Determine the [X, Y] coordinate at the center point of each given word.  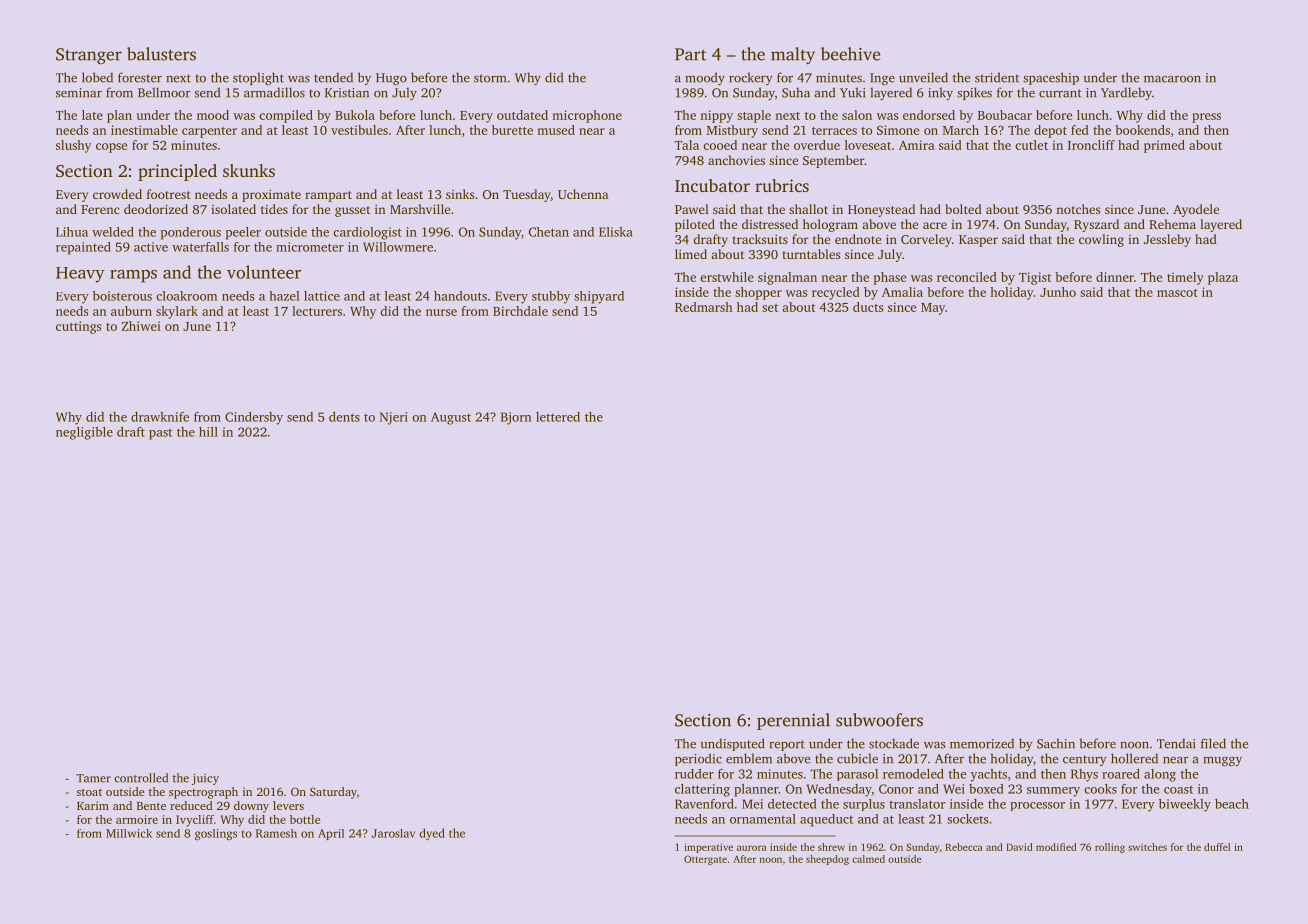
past [160, 434]
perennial [793, 721]
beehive [850, 54]
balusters [161, 54]
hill [208, 432]
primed [1164, 146]
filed [1213, 743]
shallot [808, 209]
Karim [93, 805]
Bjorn [516, 418]
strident [997, 77]
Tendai [1176, 743]
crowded [117, 194]
